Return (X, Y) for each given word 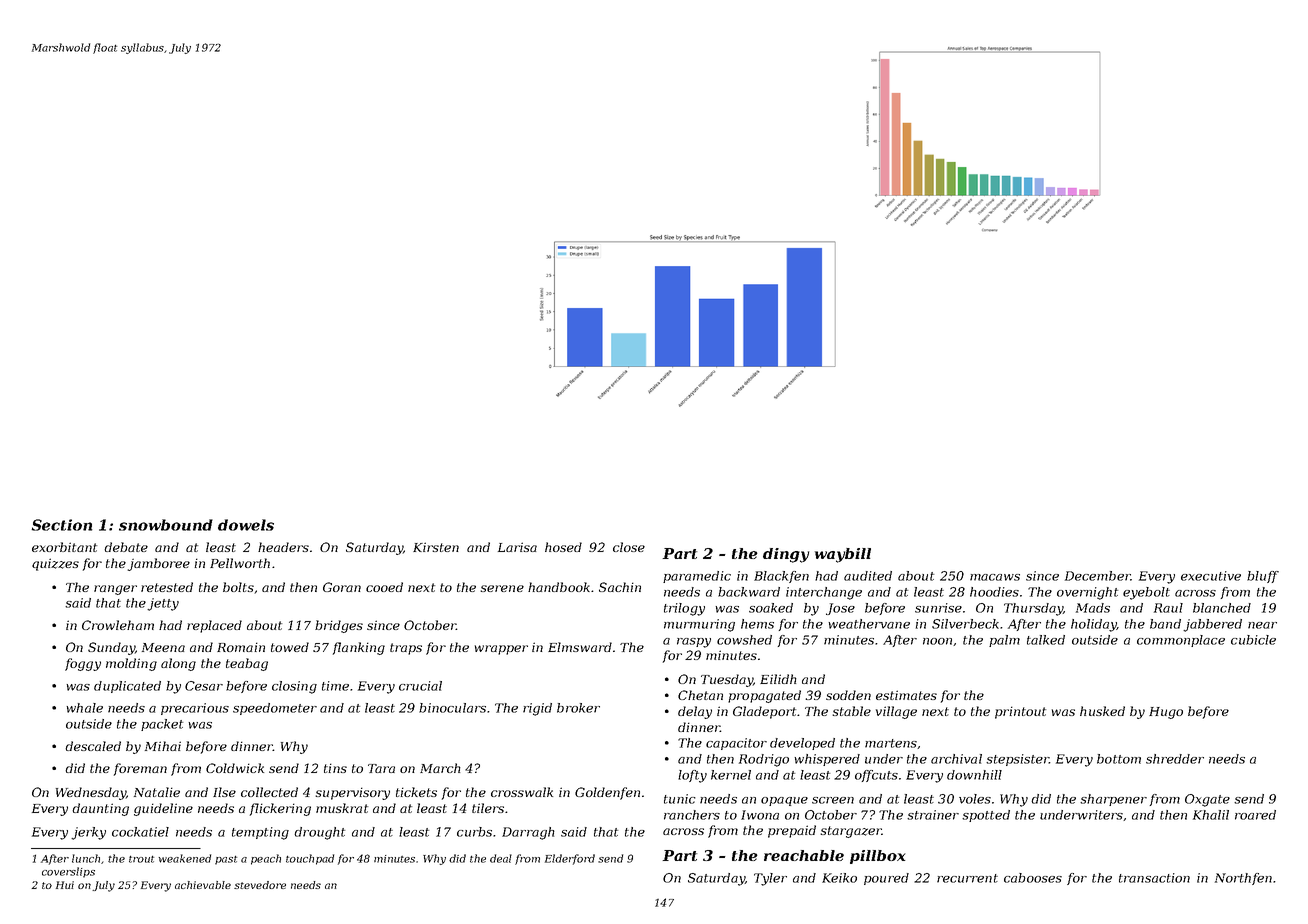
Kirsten (436, 547)
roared (1255, 815)
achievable (203, 885)
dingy (786, 555)
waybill (843, 555)
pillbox (878, 857)
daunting (100, 809)
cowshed (744, 640)
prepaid (792, 831)
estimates (906, 695)
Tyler (770, 879)
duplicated (127, 687)
